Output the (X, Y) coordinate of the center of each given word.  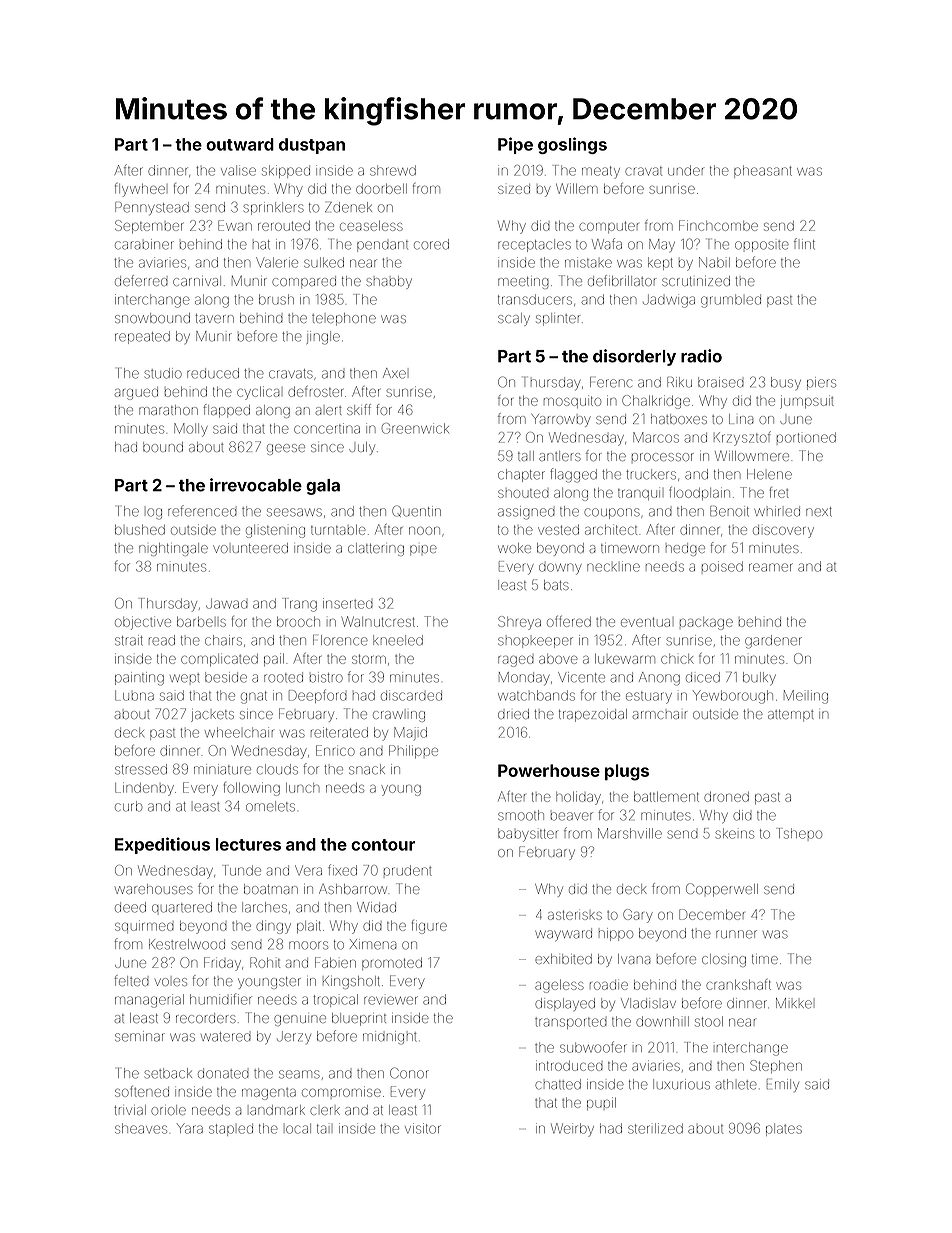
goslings (572, 145)
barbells (201, 622)
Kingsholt (351, 982)
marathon (168, 410)
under (685, 170)
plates (784, 1130)
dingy (273, 927)
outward (240, 144)
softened (142, 1091)
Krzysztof (742, 438)
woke (514, 548)
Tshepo (799, 833)
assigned (526, 513)
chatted (558, 1084)
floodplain (699, 493)
